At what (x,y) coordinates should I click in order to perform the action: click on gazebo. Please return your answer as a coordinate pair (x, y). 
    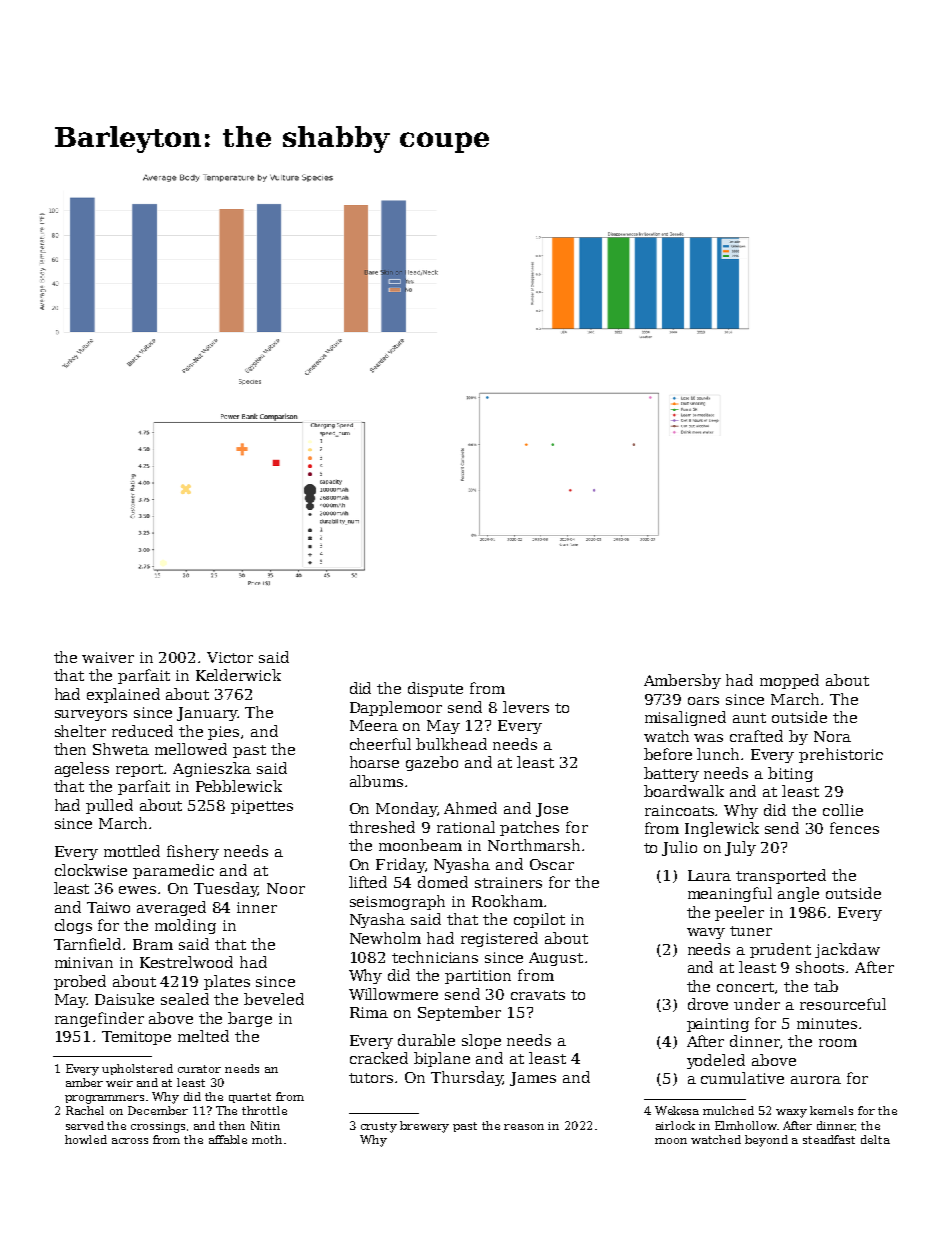
    Looking at the image, I should click on (432, 763).
